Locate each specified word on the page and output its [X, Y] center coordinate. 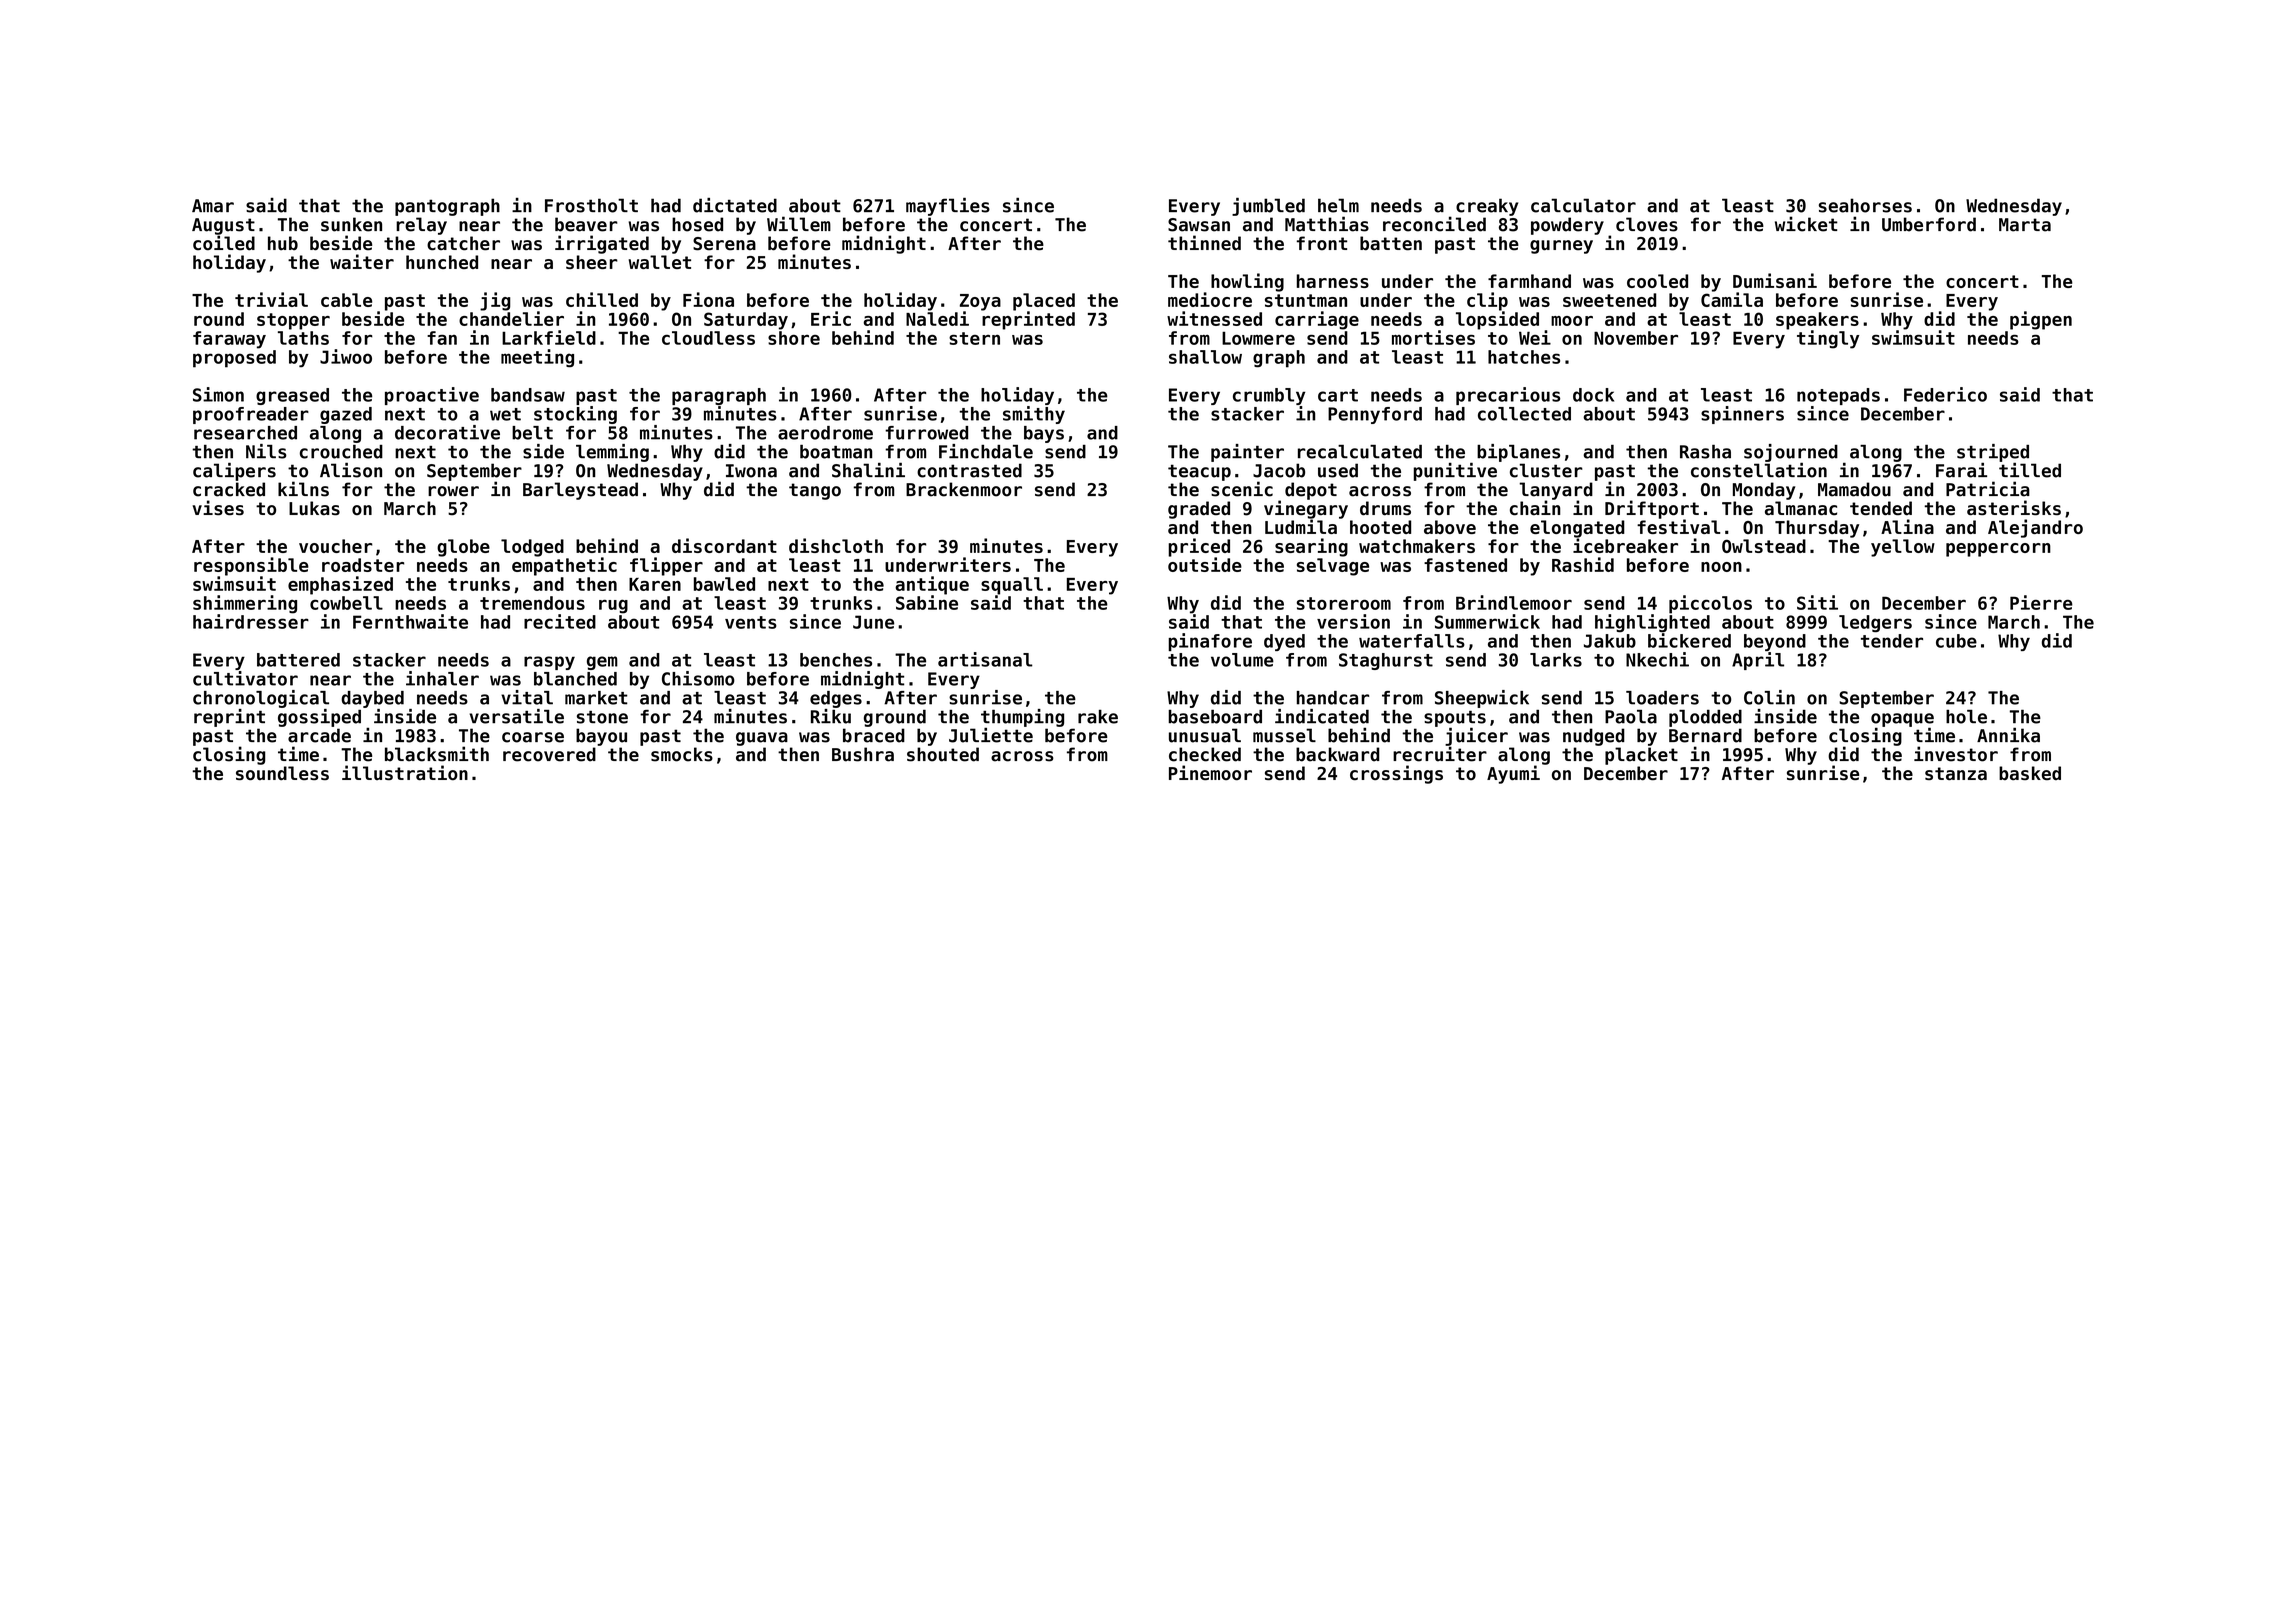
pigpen [2041, 320]
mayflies [948, 207]
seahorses [1865, 205]
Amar [213, 206]
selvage [1333, 567]
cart [1338, 395]
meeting [537, 358]
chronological [261, 699]
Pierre [2041, 602]
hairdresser [251, 621]
